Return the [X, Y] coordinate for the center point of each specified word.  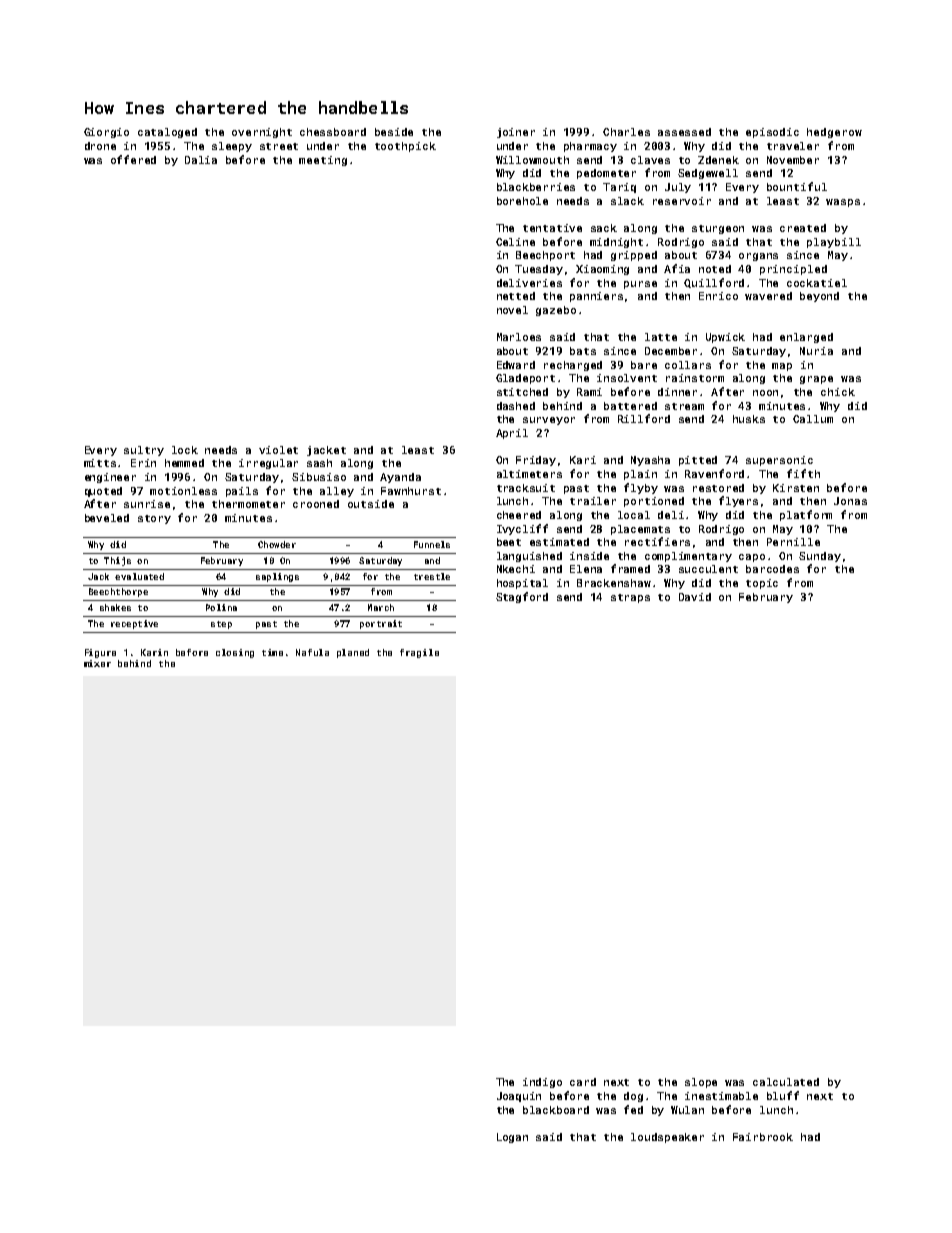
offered [133, 159]
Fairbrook [763, 1137]
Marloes [519, 337]
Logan [512, 1138]
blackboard [556, 1110]
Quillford [714, 283]
